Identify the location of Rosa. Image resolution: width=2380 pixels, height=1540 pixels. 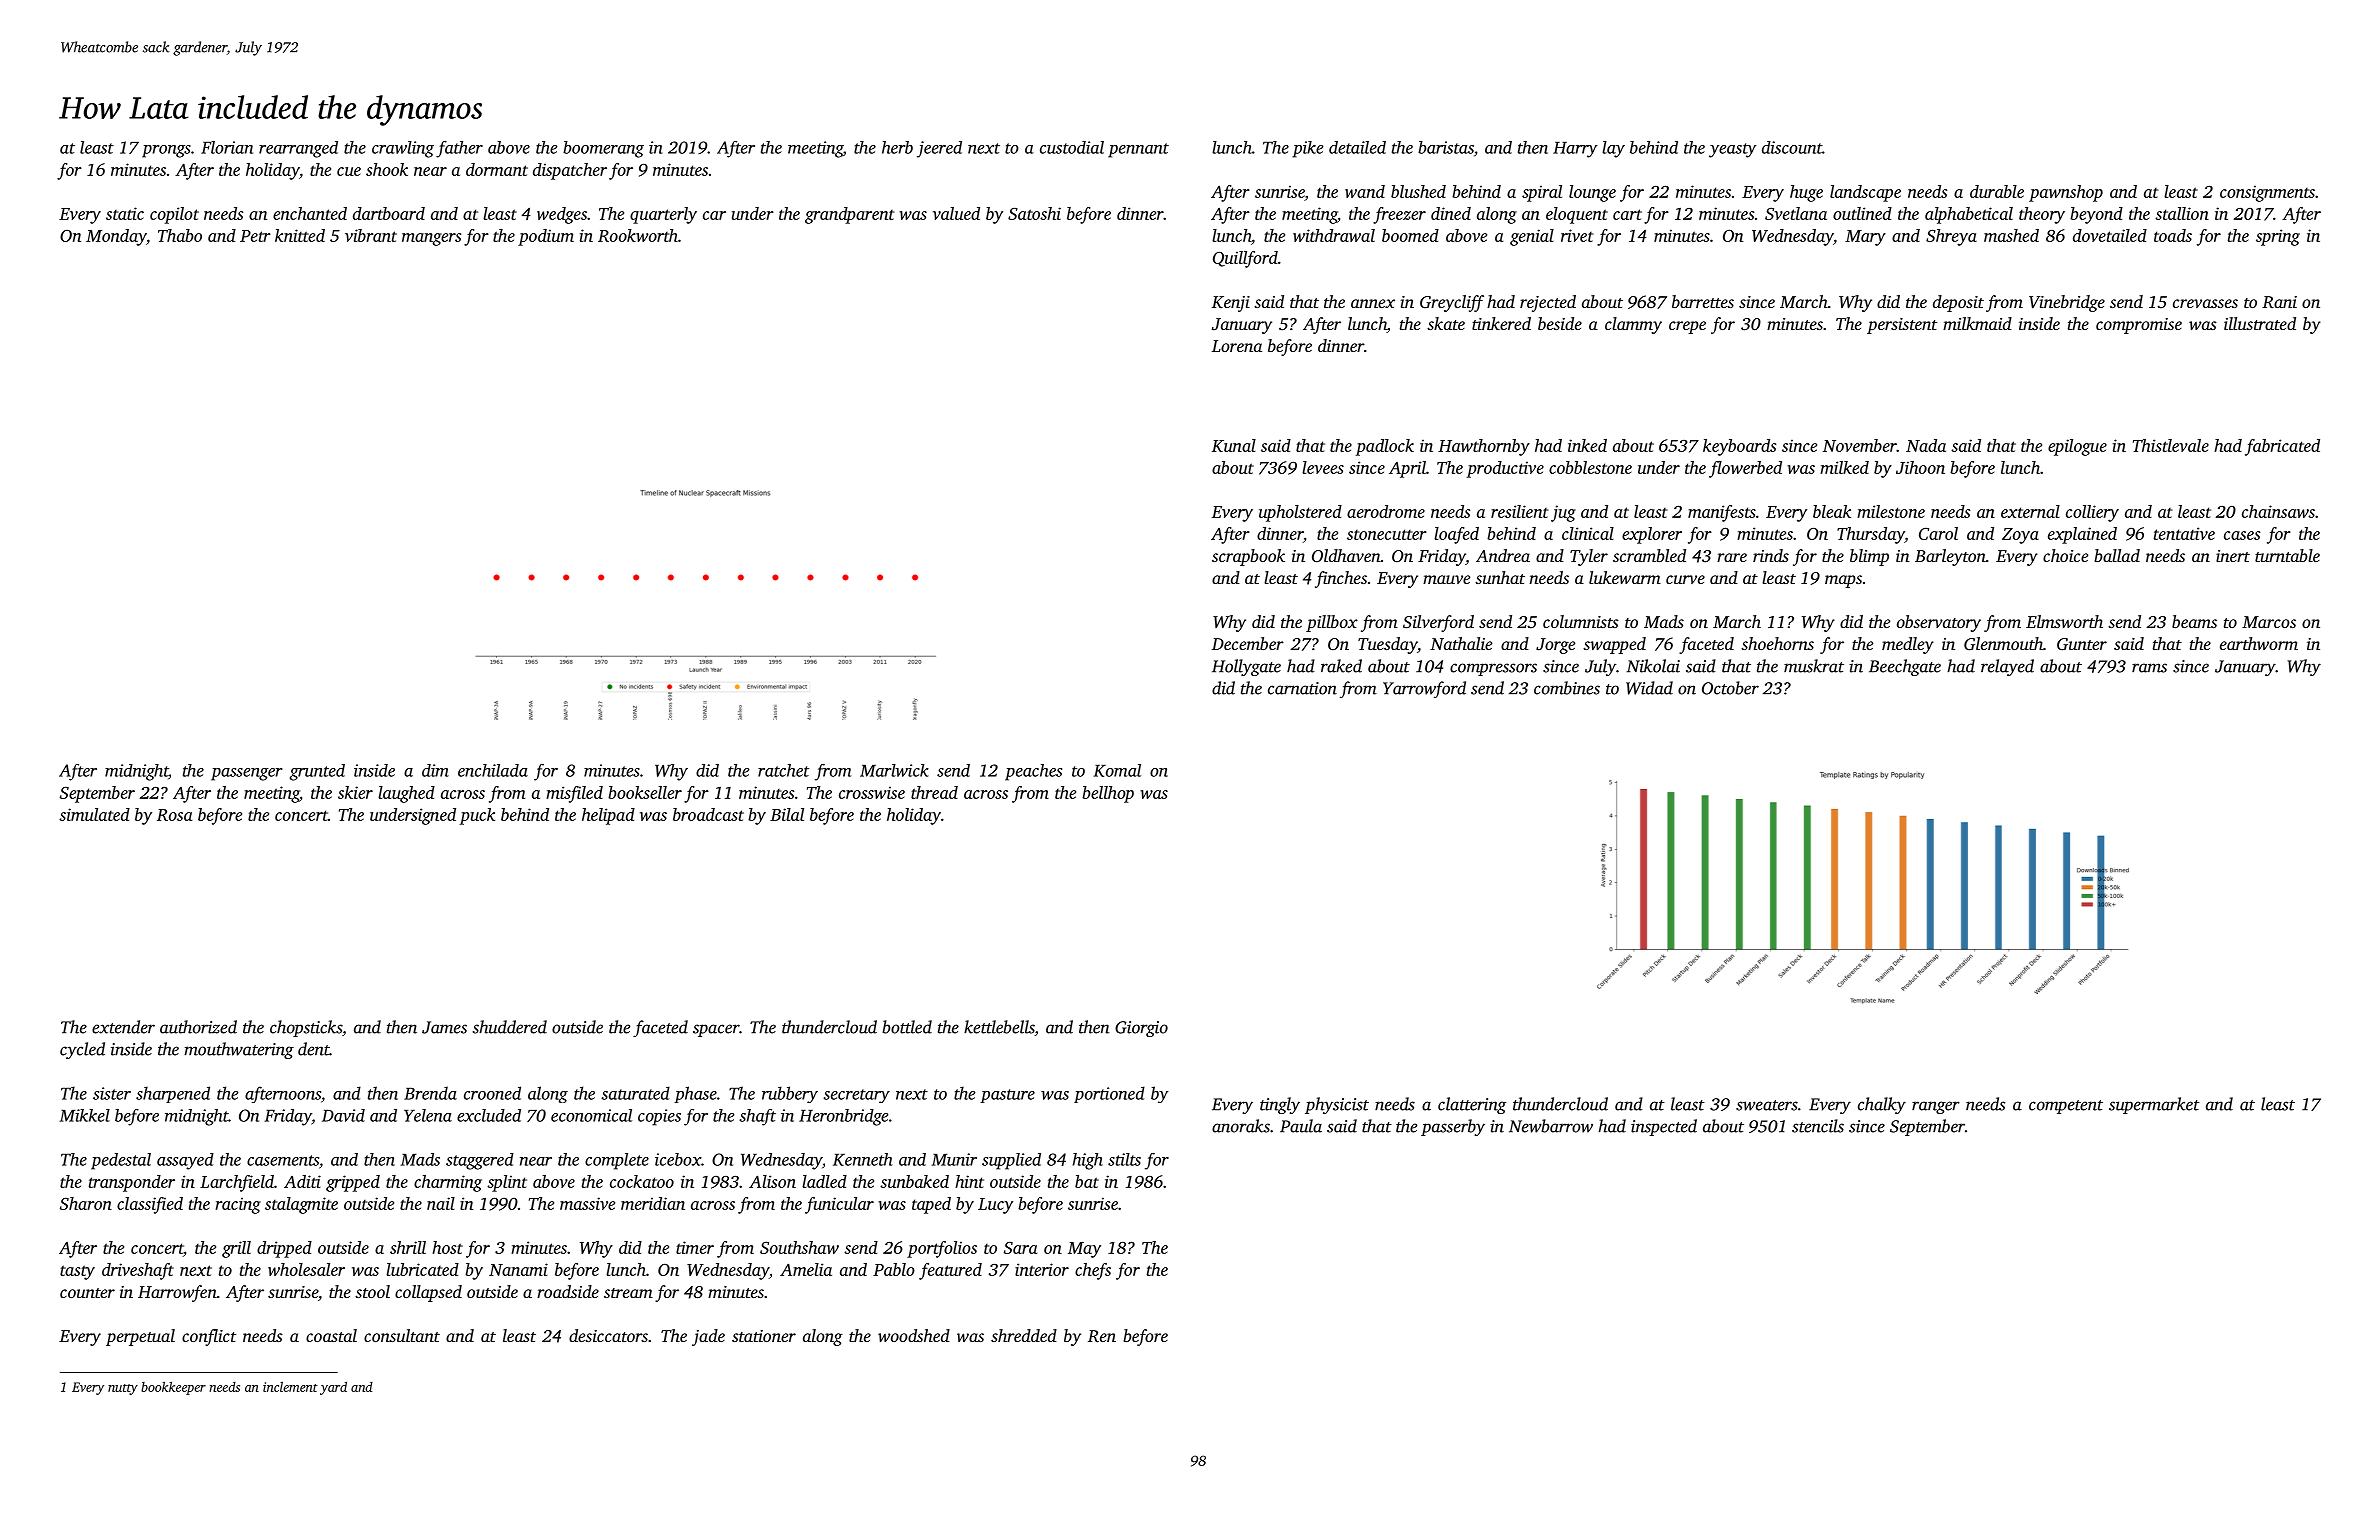
(174, 815).
